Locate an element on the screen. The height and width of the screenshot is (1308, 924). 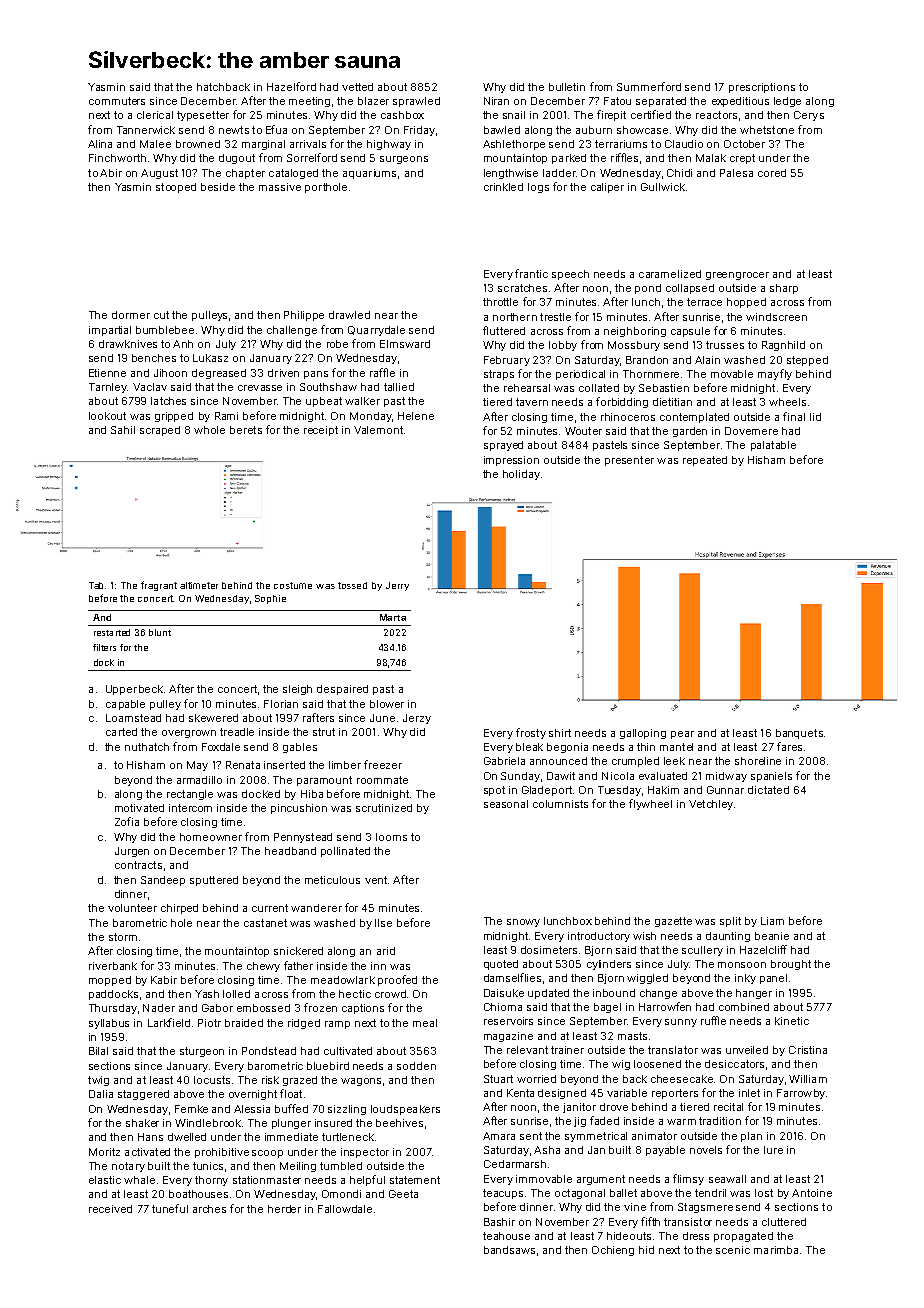
beanie is located at coordinates (772, 936).
